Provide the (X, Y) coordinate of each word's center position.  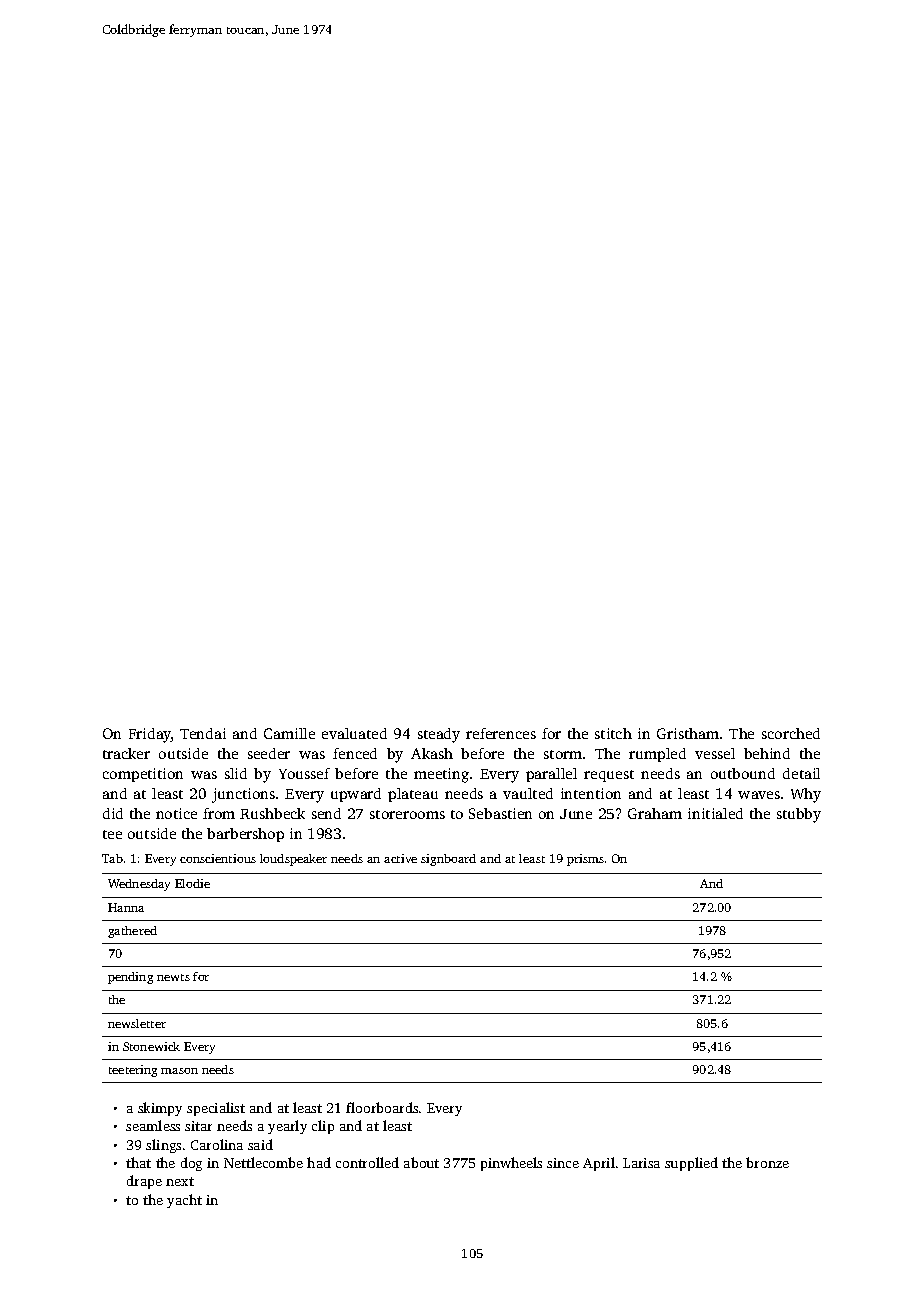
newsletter (137, 1023)
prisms (585, 860)
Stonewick (151, 1046)
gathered (132, 932)
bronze (767, 1162)
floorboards (382, 1107)
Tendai (203, 733)
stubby (799, 815)
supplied (691, 1164)
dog (191, 1164)
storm (563, 754)
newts (173, 977)
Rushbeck (272, 813)
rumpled (657, 755)
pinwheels (511, 1164)
